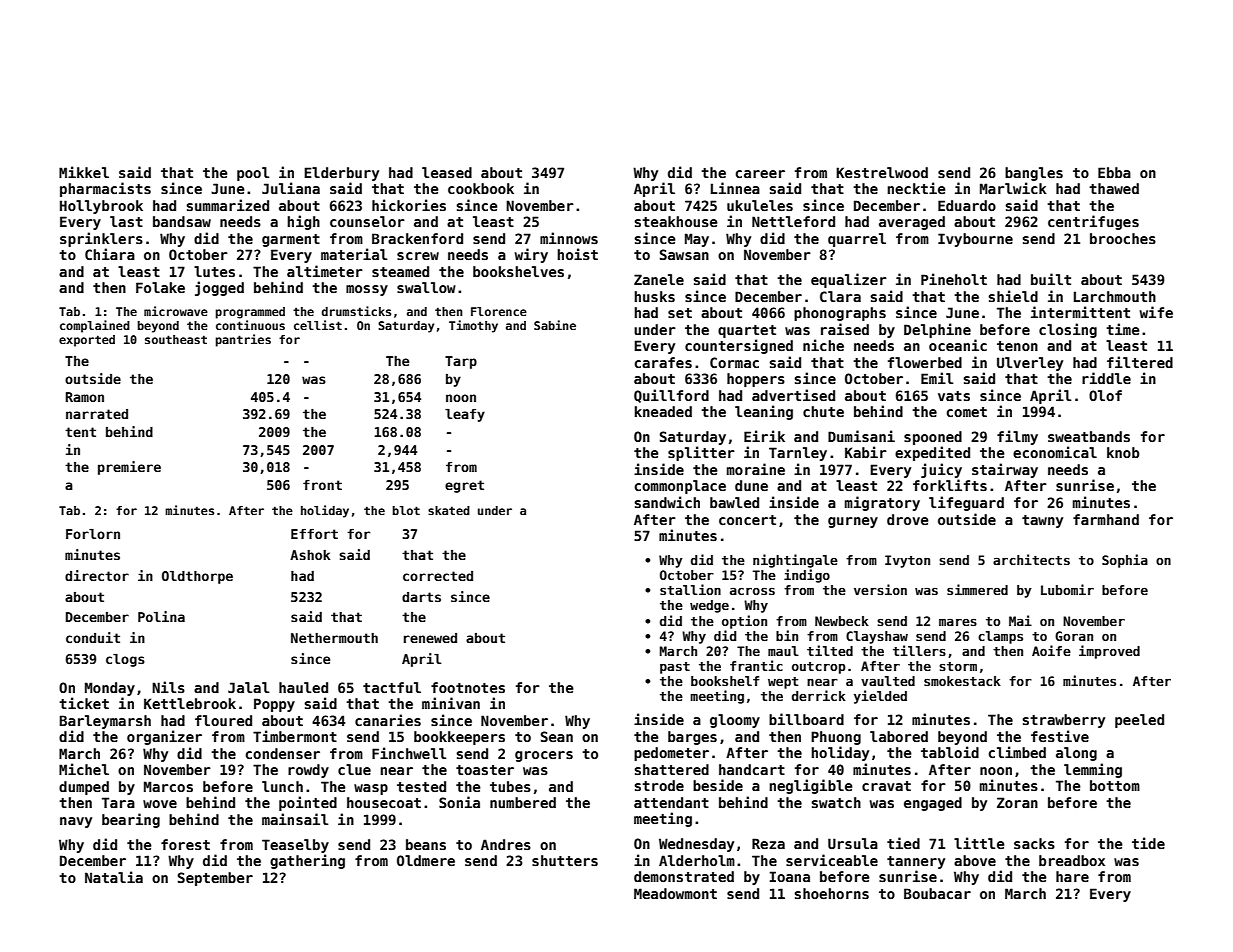 The image size is (1233, 952). Describe the element at coordinates (684, 254) in the document. I see `Sawsan` at that location.
